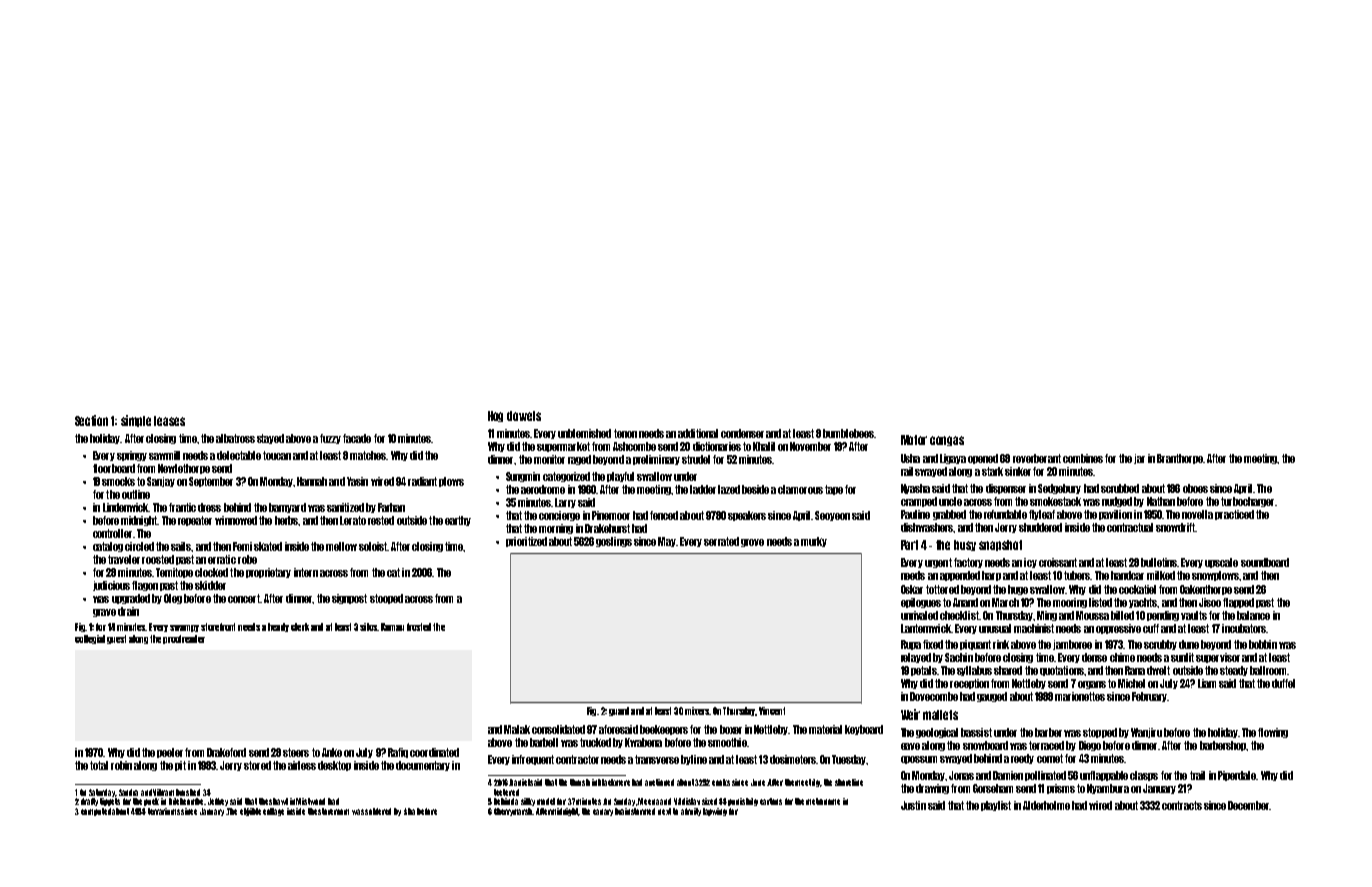  I want to click on machinist, so click(1034, 628).
